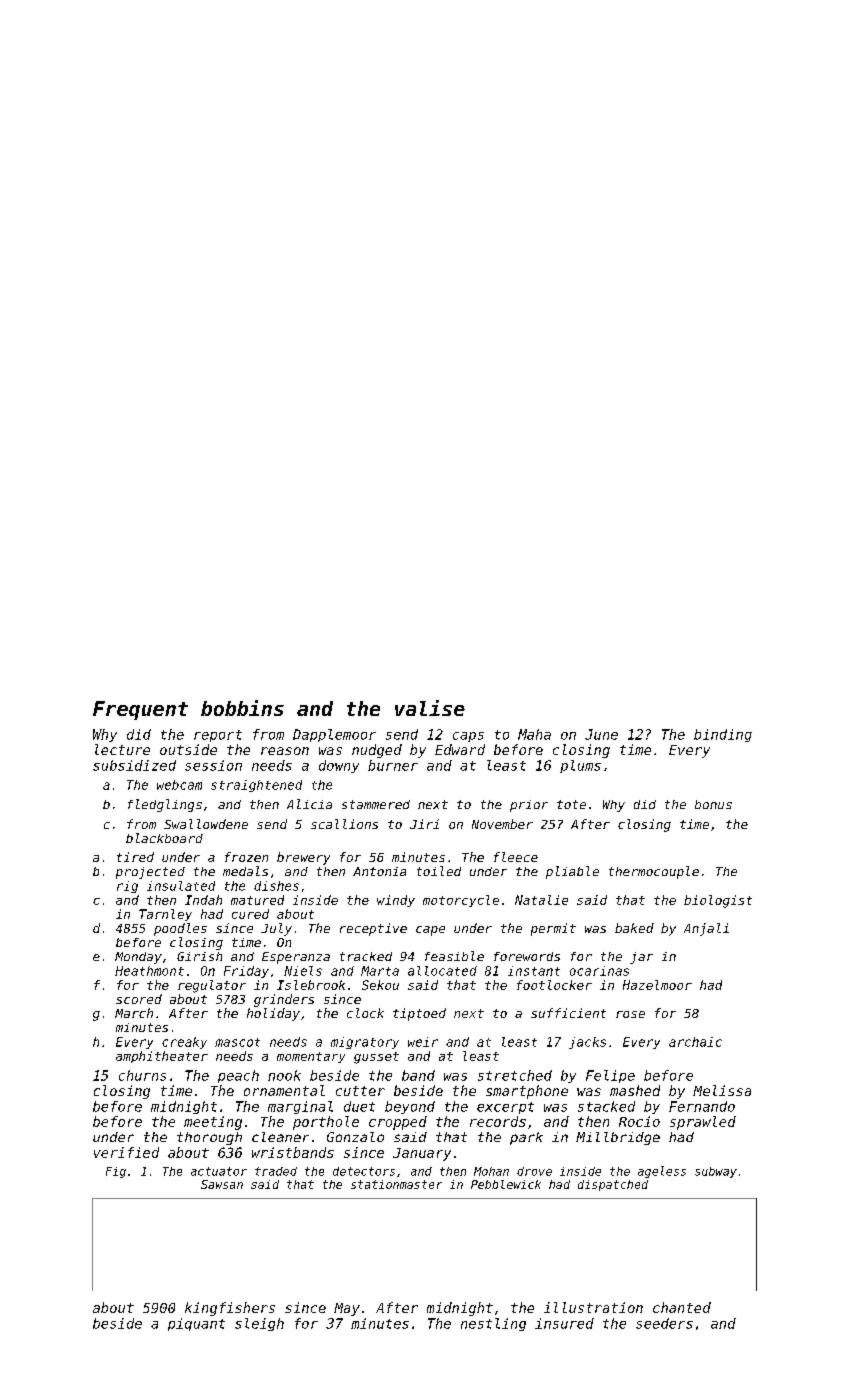  I want to click on migratory, so click(365, 1043).
